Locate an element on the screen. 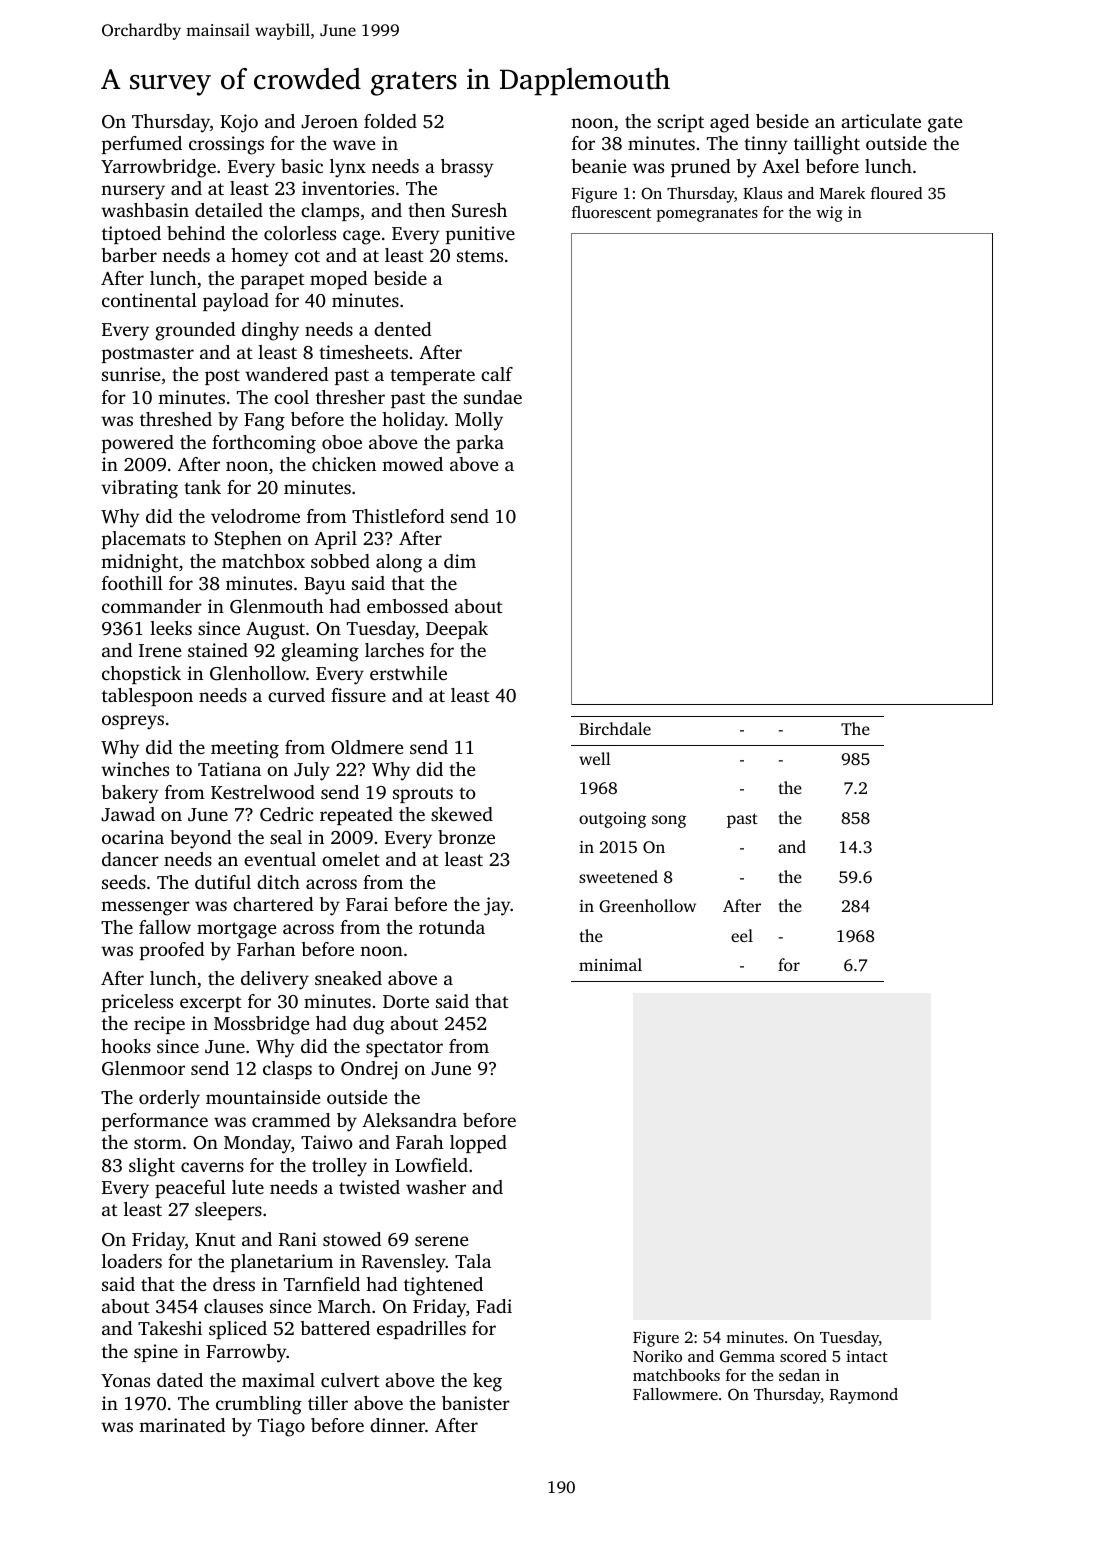  sunrise is located at coordinates (131, 374).
